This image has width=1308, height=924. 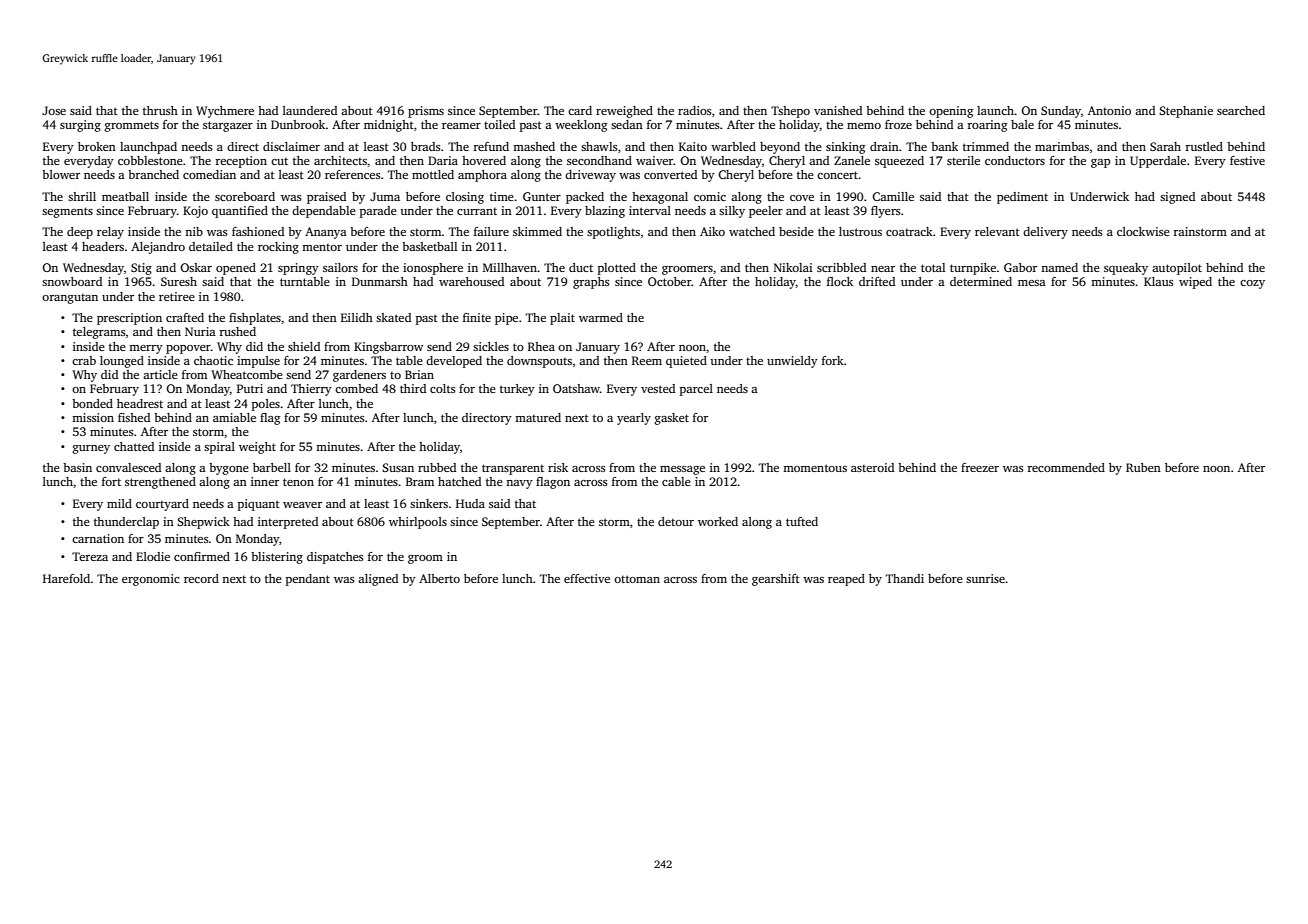 What do you see at coordinates (470, 503) in the image?
I see `Huda` at bounding box center [470, 503].
